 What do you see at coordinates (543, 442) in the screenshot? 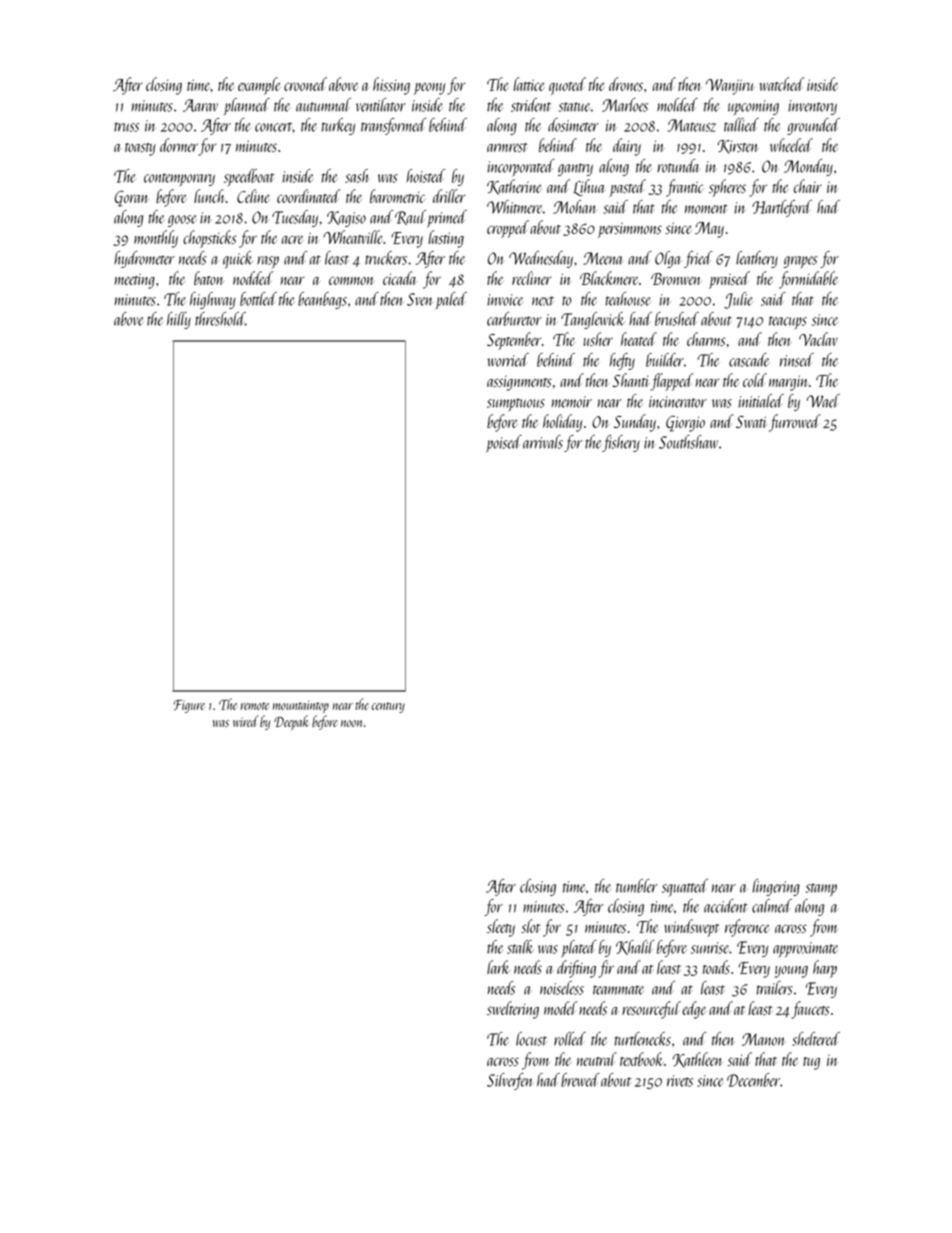
I see `arrivals` at bounding box center [543, 442].
